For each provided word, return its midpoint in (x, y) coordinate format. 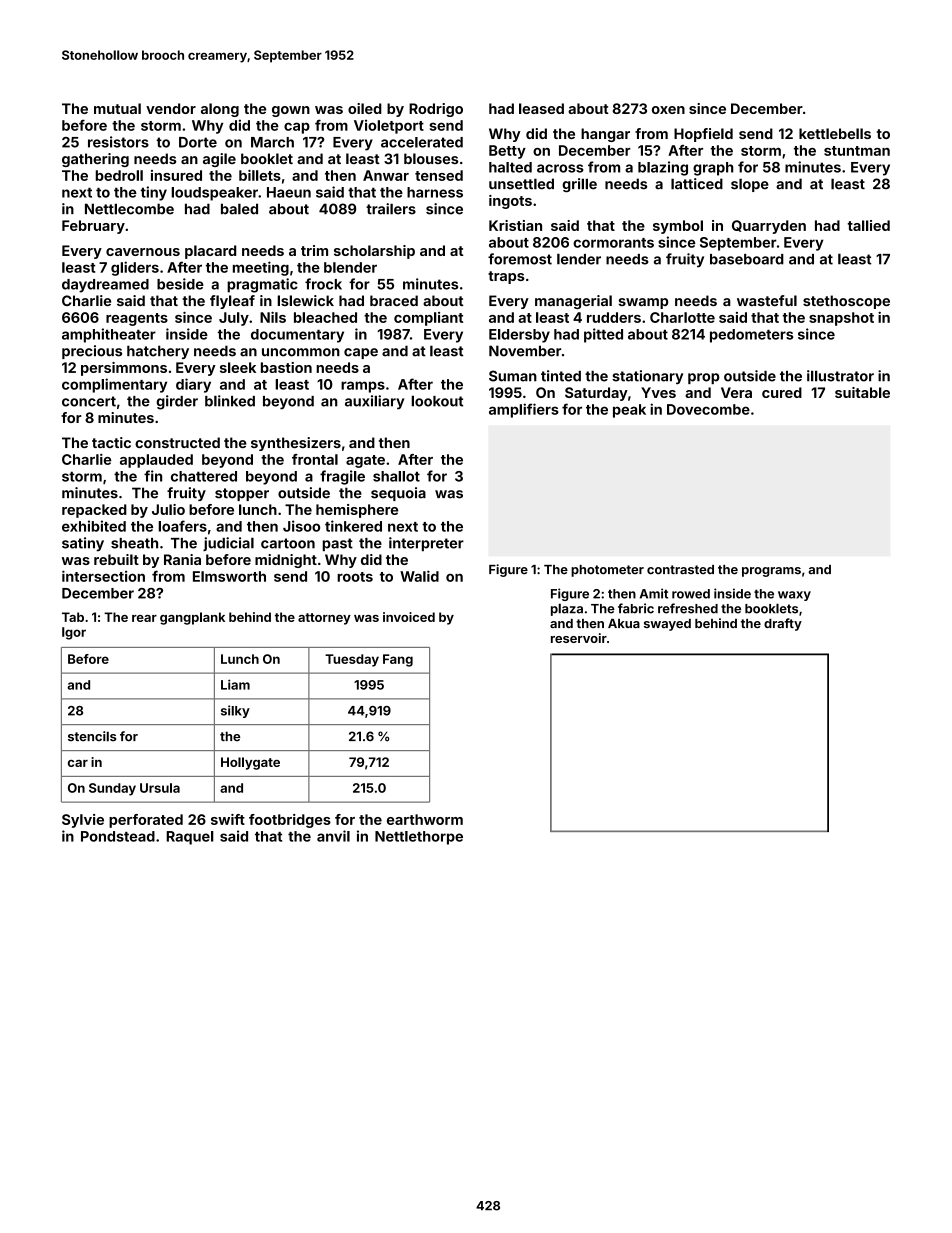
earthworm (425, 819)
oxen (668, 110)
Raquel (190, 838)
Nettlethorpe (419, 838)
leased (541, 108)
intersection (103, 576)
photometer (607, 571)
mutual (117, 108)
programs (771, 572)
